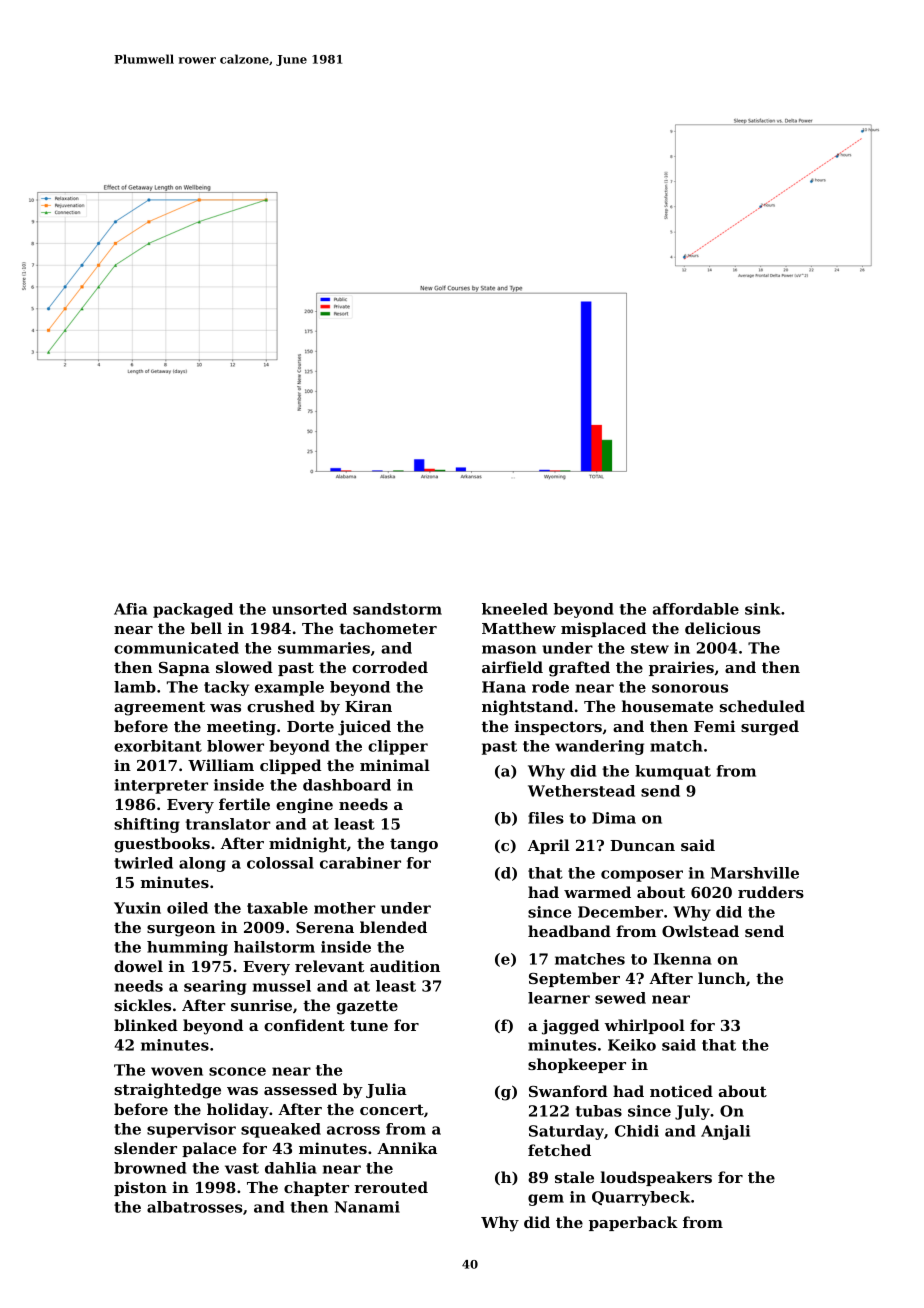  Describe the element at coordinates (202, 864) in the screenshot. I see `along` at that location.
